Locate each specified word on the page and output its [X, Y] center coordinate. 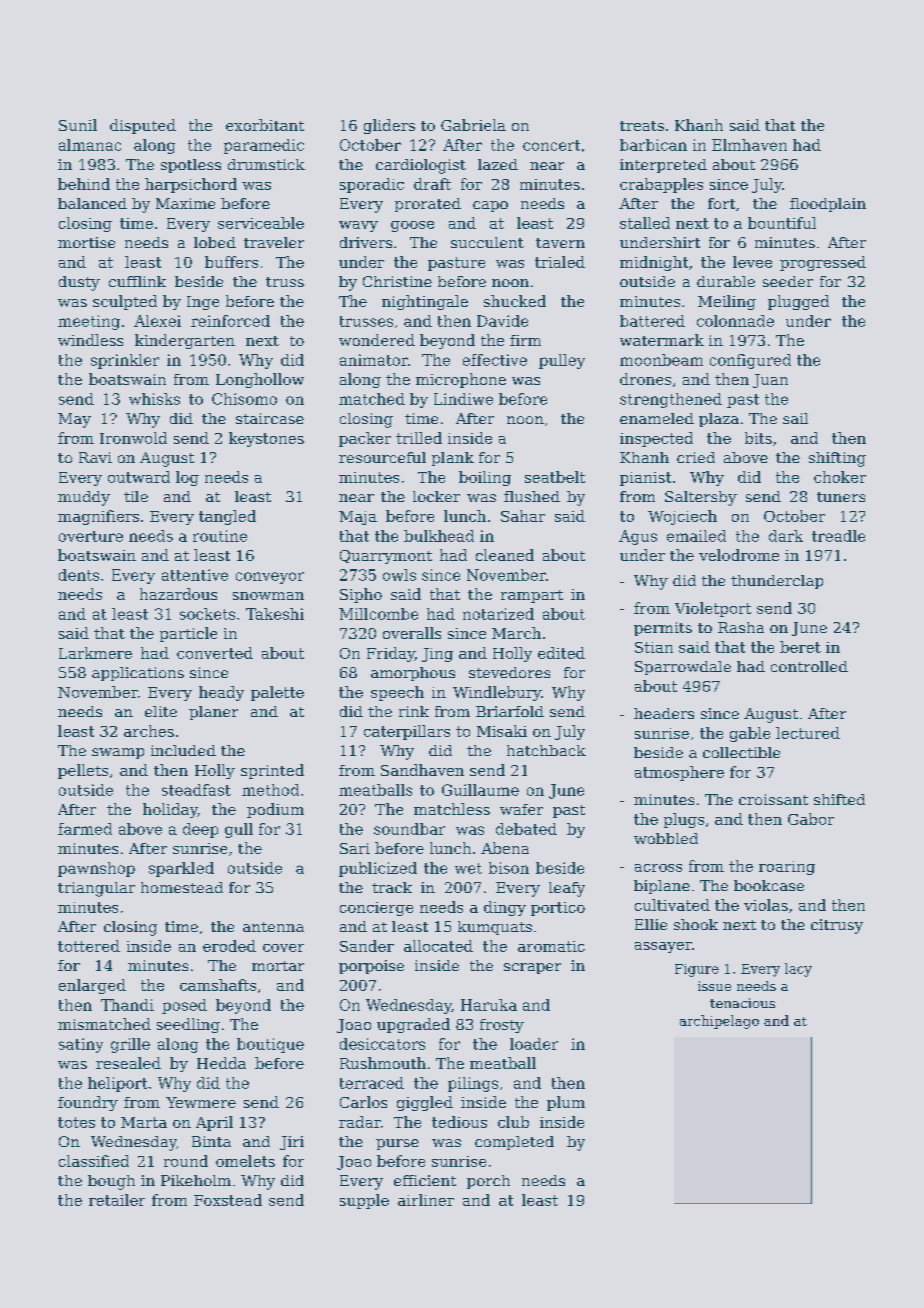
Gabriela [473, 125]
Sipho [361, 595]
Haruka [489, 1005]
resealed [128, 1063]
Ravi [95, 457]
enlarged [92, 986]
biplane [662, 887]
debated [526, 829]
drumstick [266, 164]
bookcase [769, 885]
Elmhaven [749, 145]
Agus [638, 537]
